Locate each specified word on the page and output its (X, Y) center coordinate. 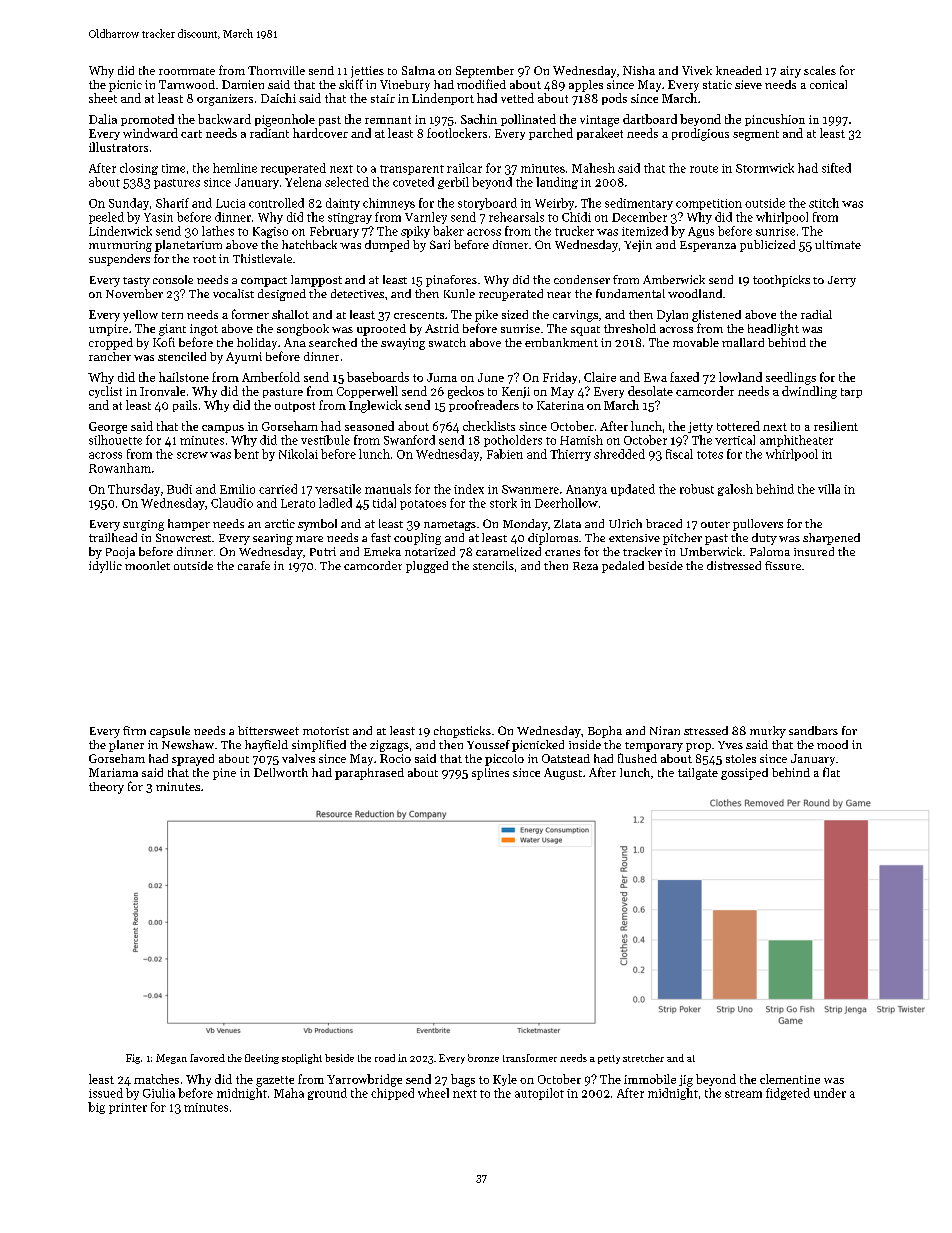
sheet (103, 98)
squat (585, 331)
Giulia (159, 1093)
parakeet (600, 134)
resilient (836, 426)
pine (224, 774)
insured (814, 551)
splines (490, 774)
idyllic (105, 567)
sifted (836, 168)
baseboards (378, 377)
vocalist (233, 293)
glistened (716, 316)
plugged (427, 567)
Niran (665, 730)
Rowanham (120, 468)
